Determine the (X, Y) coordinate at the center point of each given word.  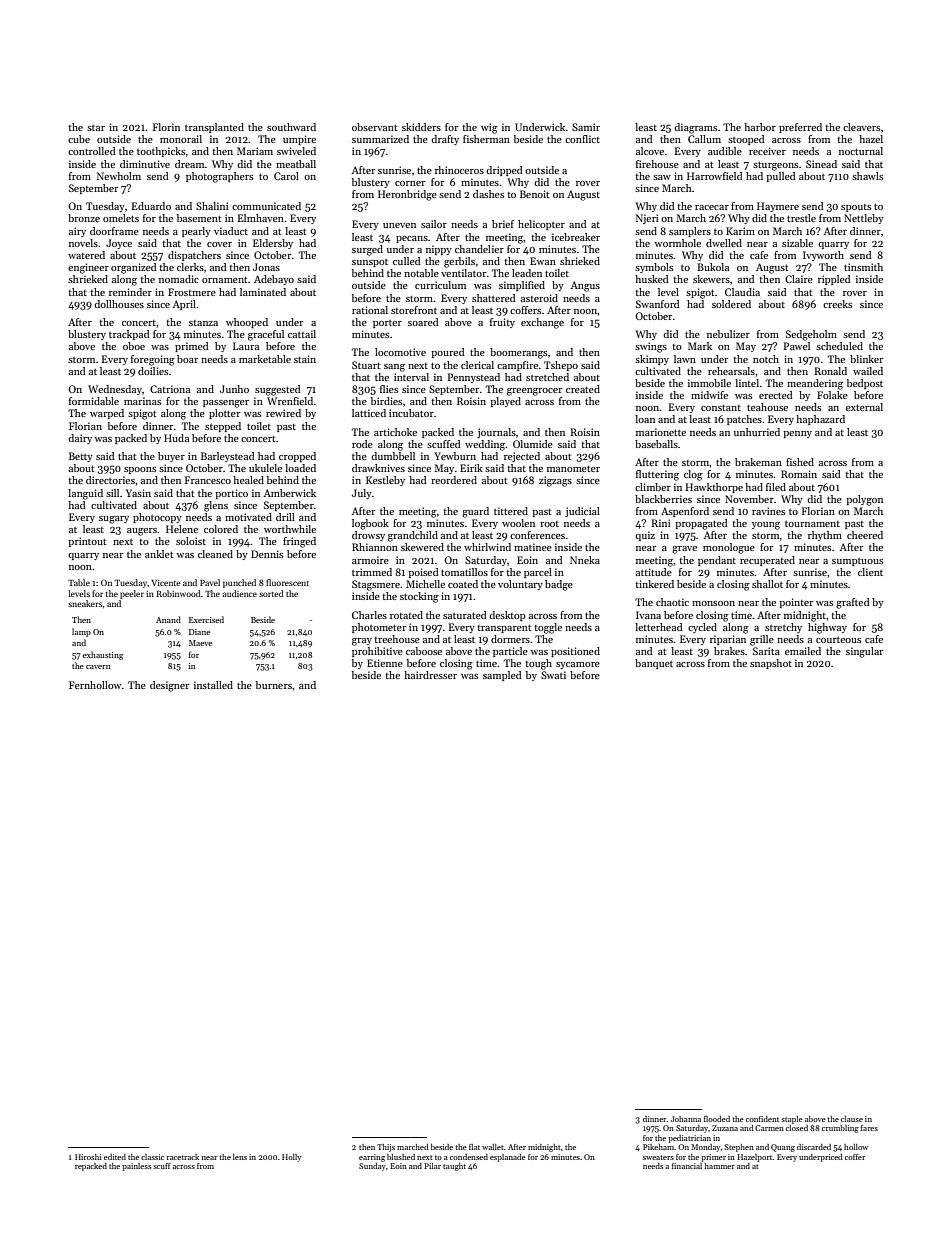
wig (489, 128)
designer (169, 686)
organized (134, 268)
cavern (98, 667)
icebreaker (576, 237)
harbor (760, 127)
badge (559, 585)
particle (510, 652)
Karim (740, 231)
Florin (166, 127)
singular (864, 652)
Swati (553, 675)
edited (115, 1157)
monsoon (713, 603)
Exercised (206, 619)
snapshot (771, 664)
